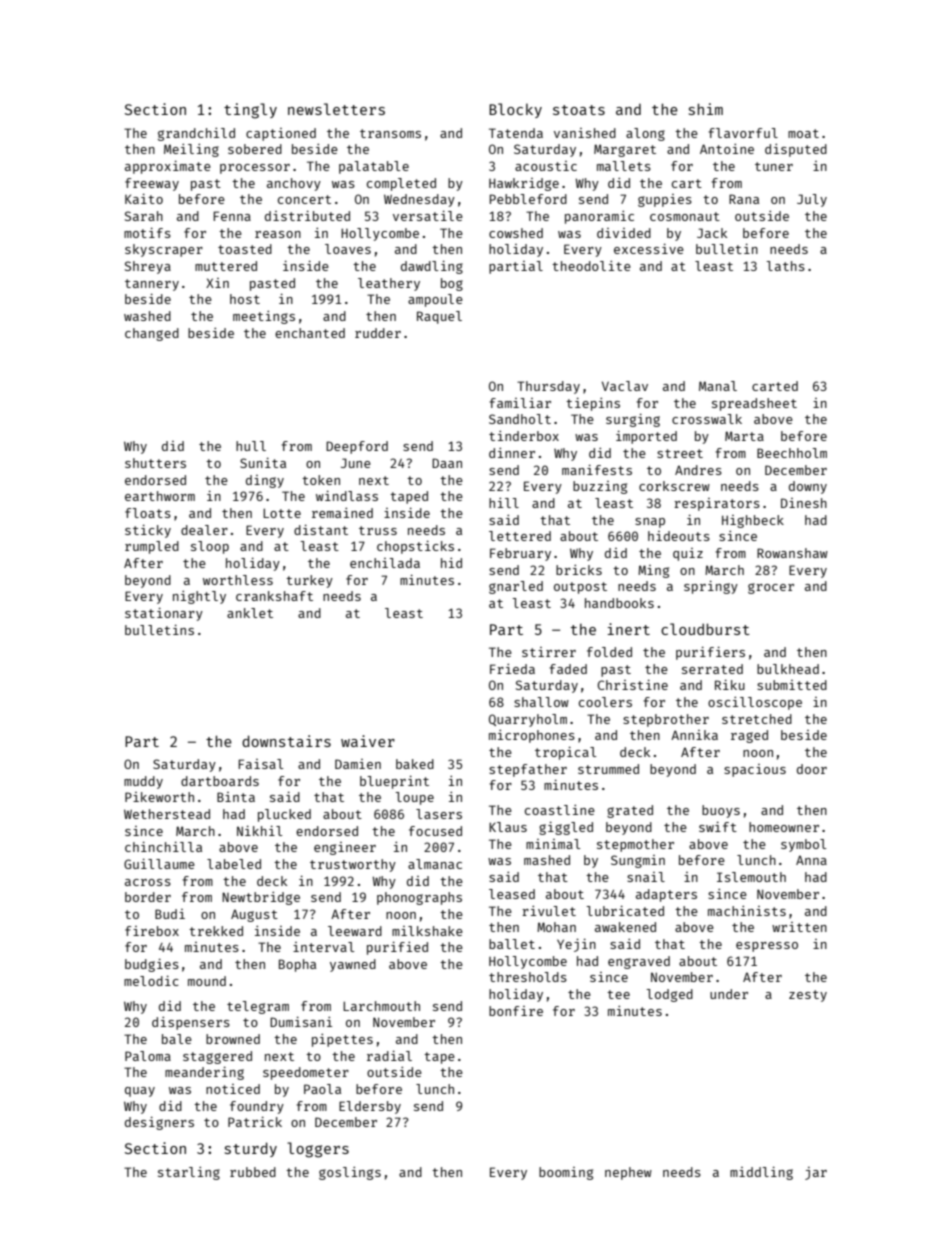  Describe the element at coordinates (196, 134) in the page. I see `grandchild` at that location.
